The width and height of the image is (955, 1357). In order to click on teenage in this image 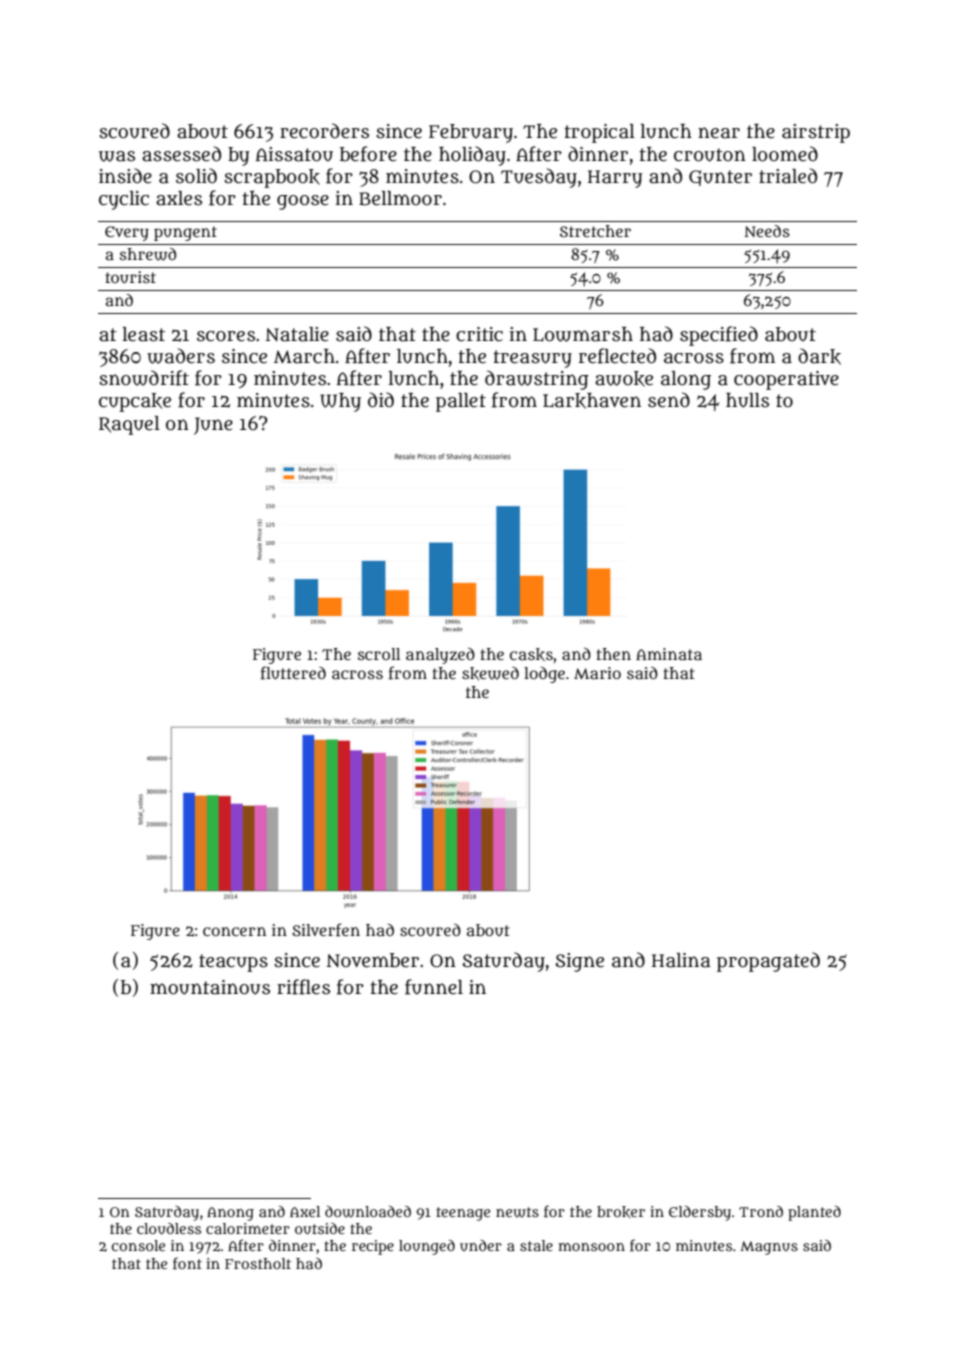, I will do `click(463, 1214)`.
